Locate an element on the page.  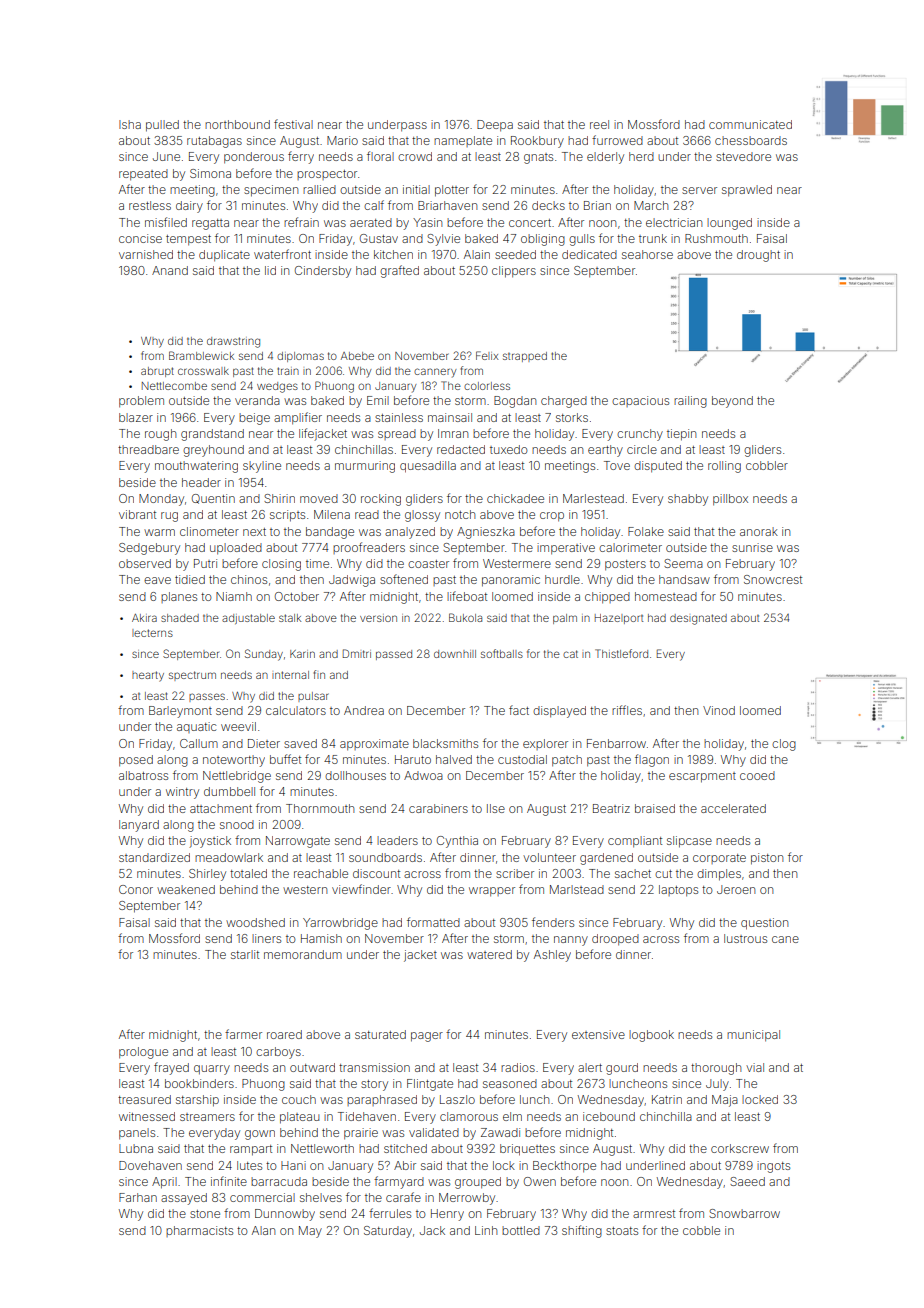
Snowcrest is located at coordinates (773, 579).
